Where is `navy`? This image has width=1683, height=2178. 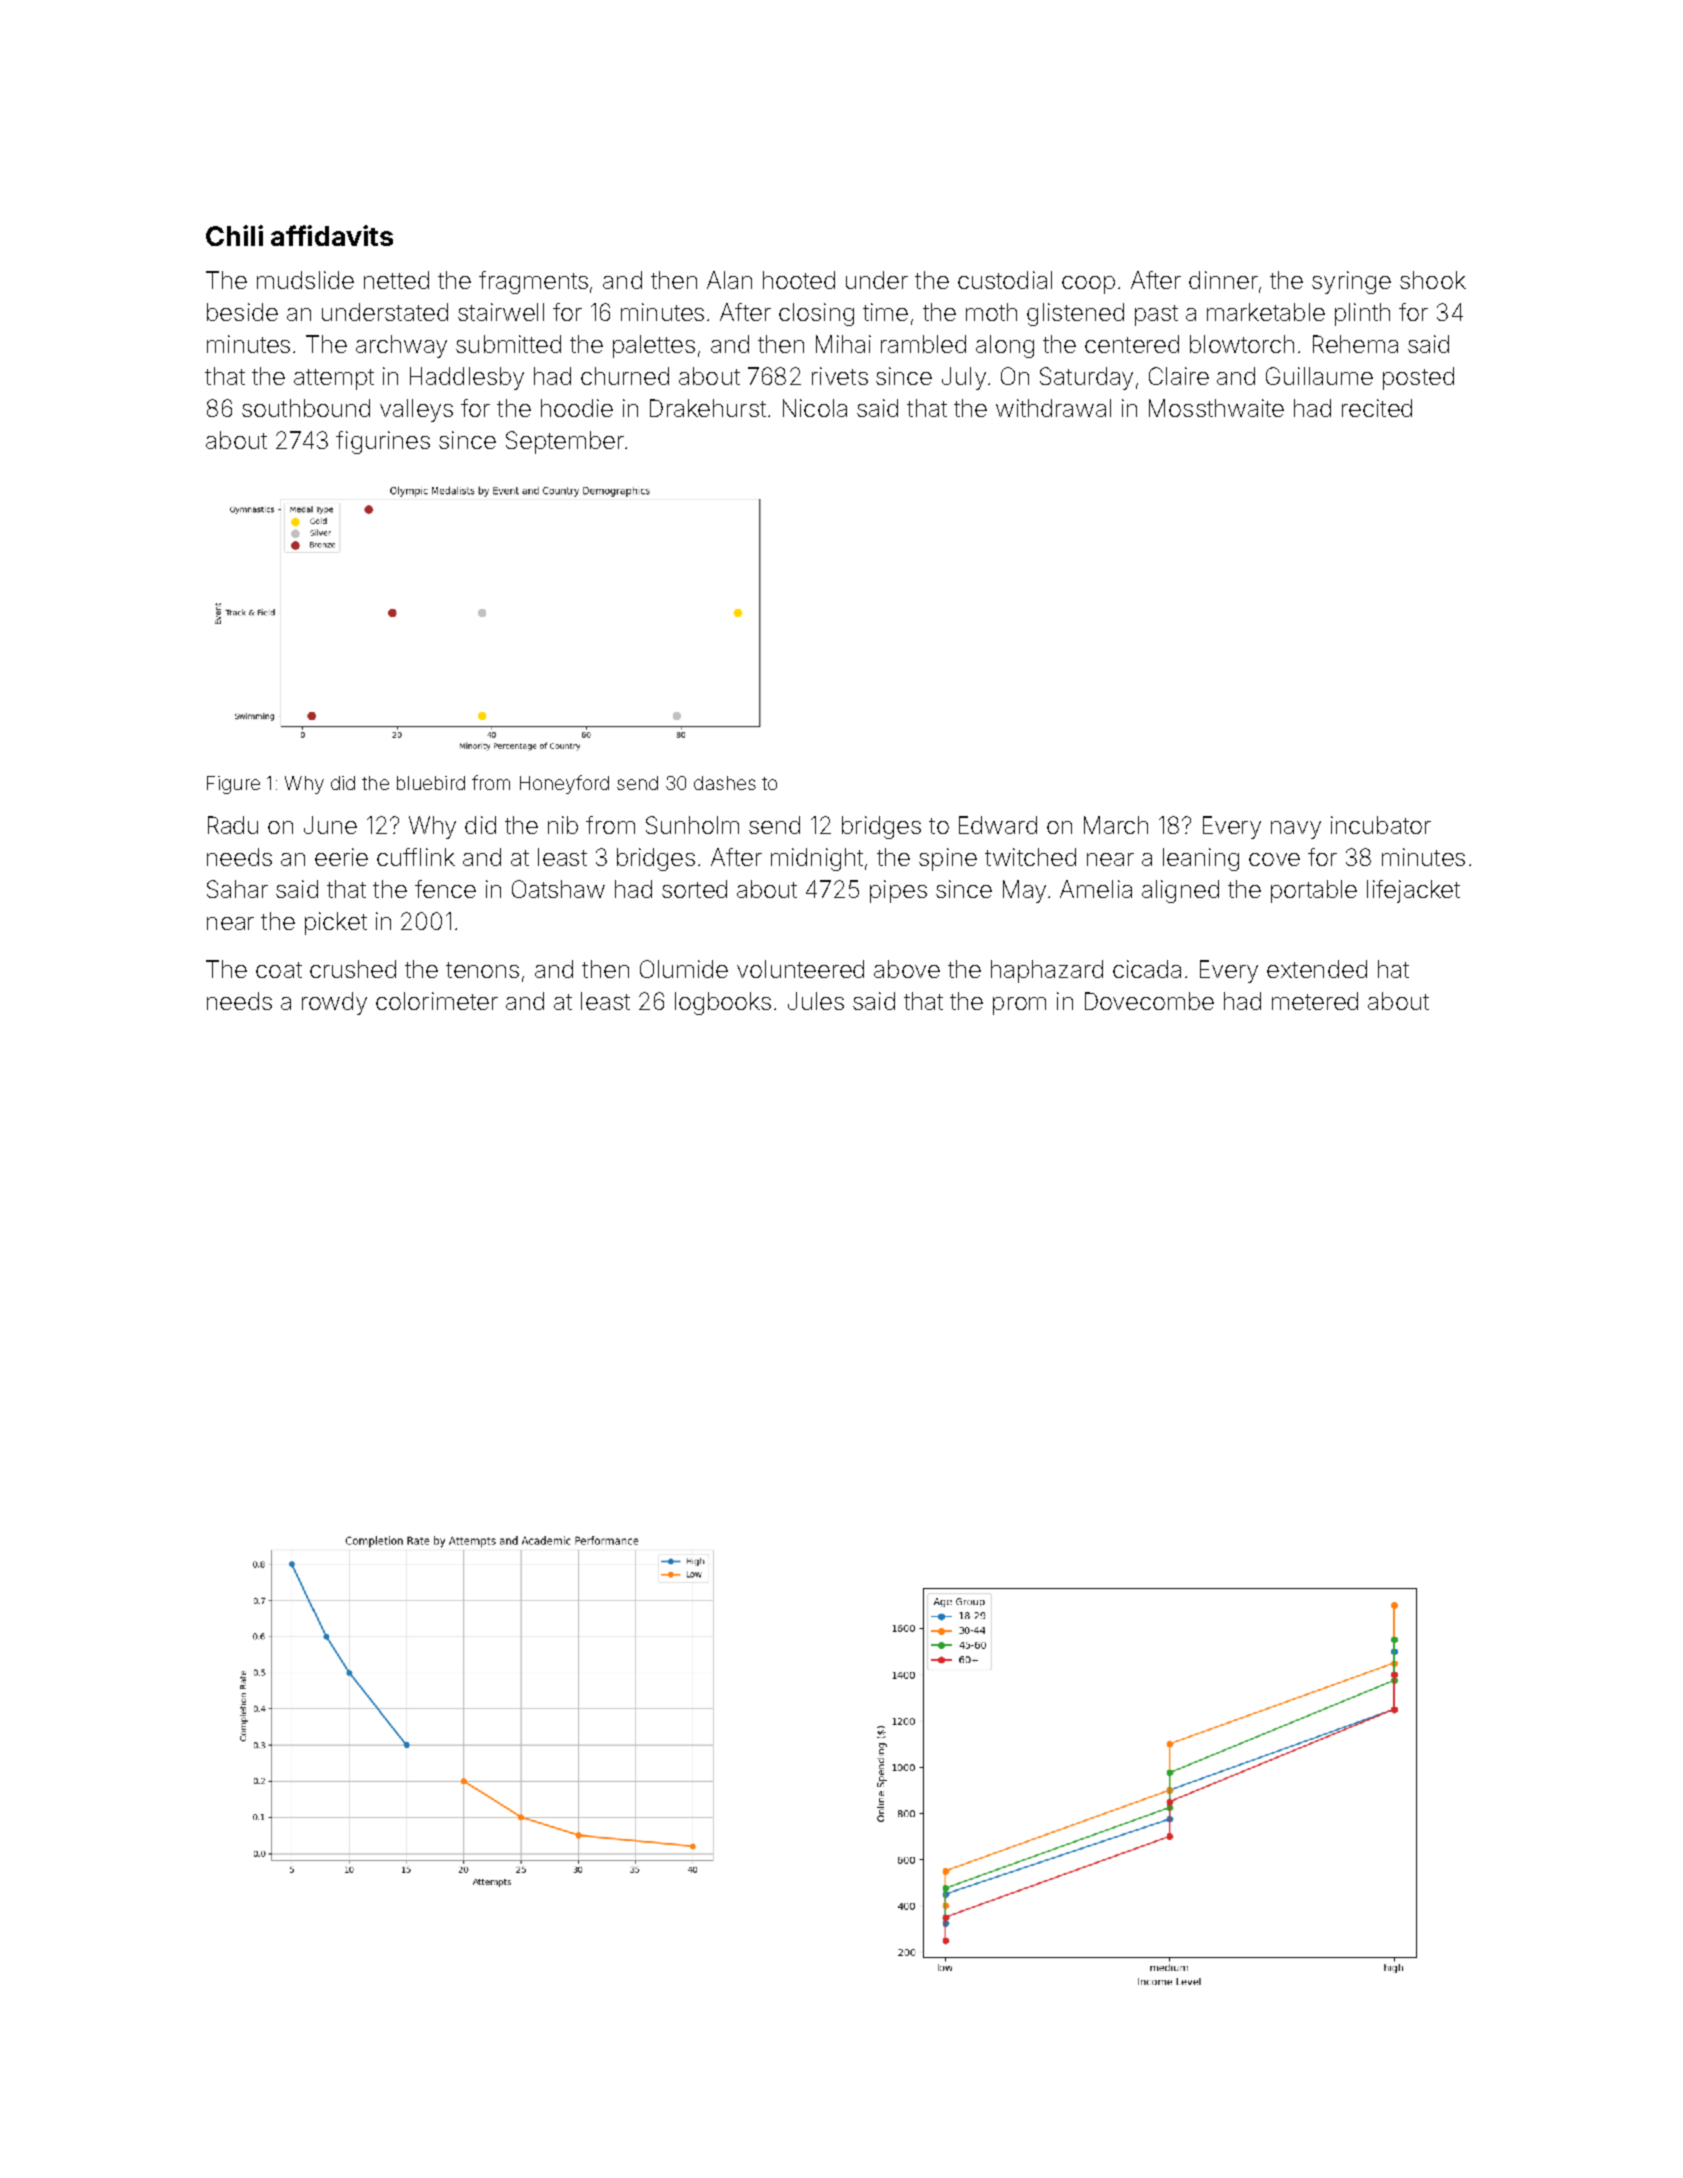
navy is located at coordinates (1296, 830).
